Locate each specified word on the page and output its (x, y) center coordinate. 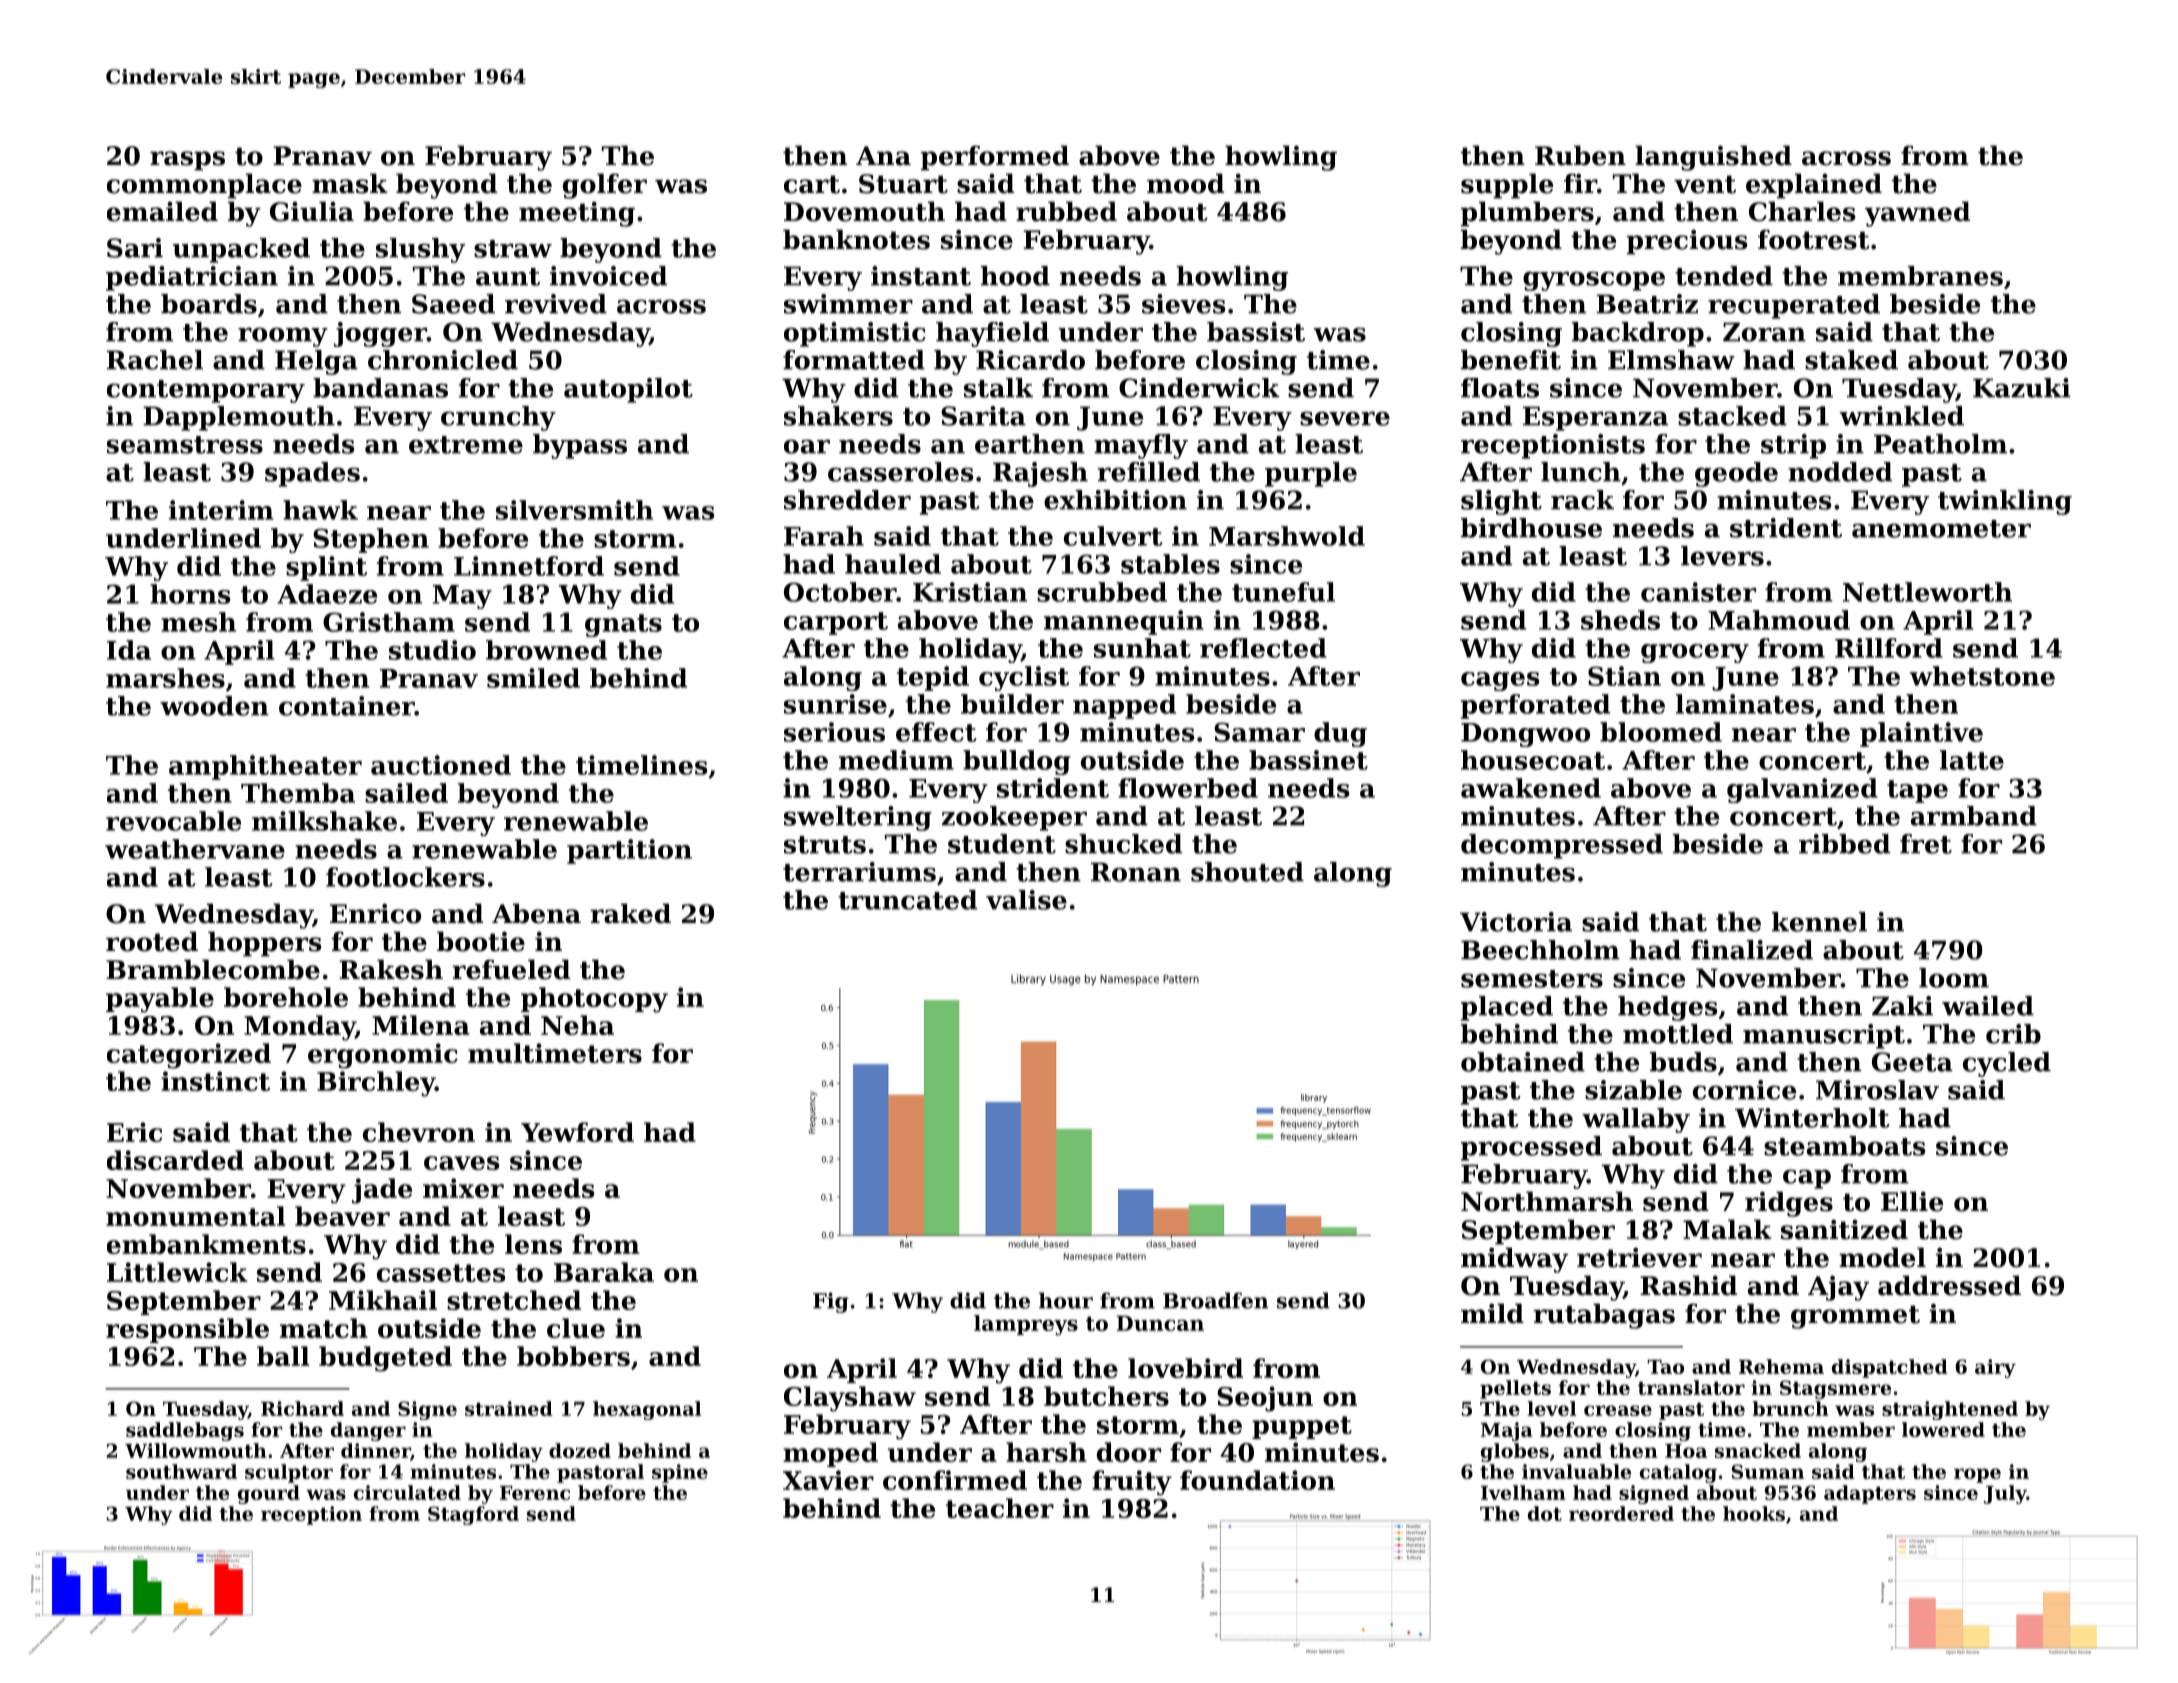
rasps (187, 161)
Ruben (1580, 155)
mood (1185, 183)
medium (896, 760)
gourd (269, 1494)
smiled (533, 678)
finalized (1752, 950)
